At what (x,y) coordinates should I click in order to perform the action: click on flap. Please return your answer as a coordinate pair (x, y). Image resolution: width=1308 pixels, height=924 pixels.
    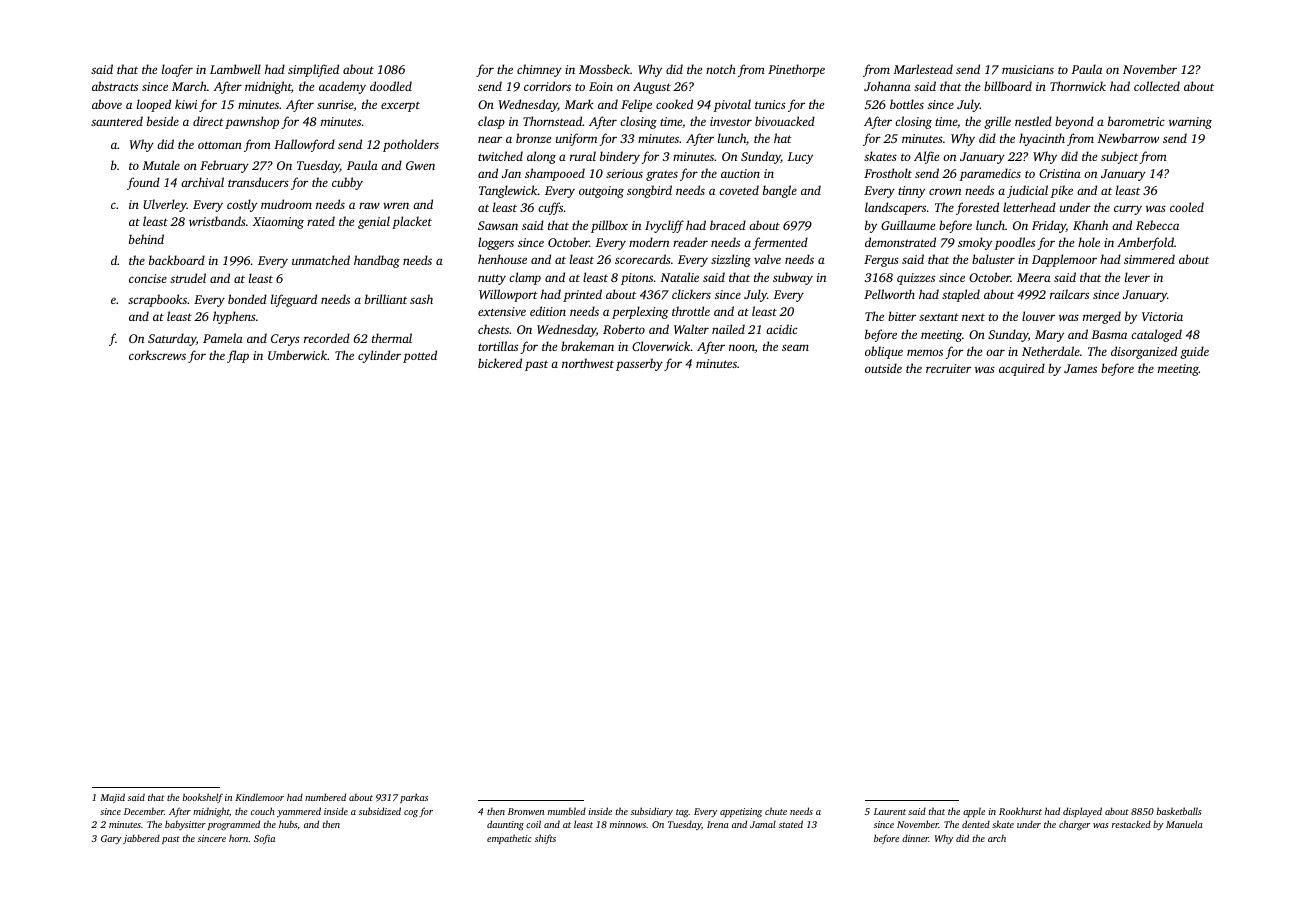
    Looking at the image, I should click on (238, 356).
